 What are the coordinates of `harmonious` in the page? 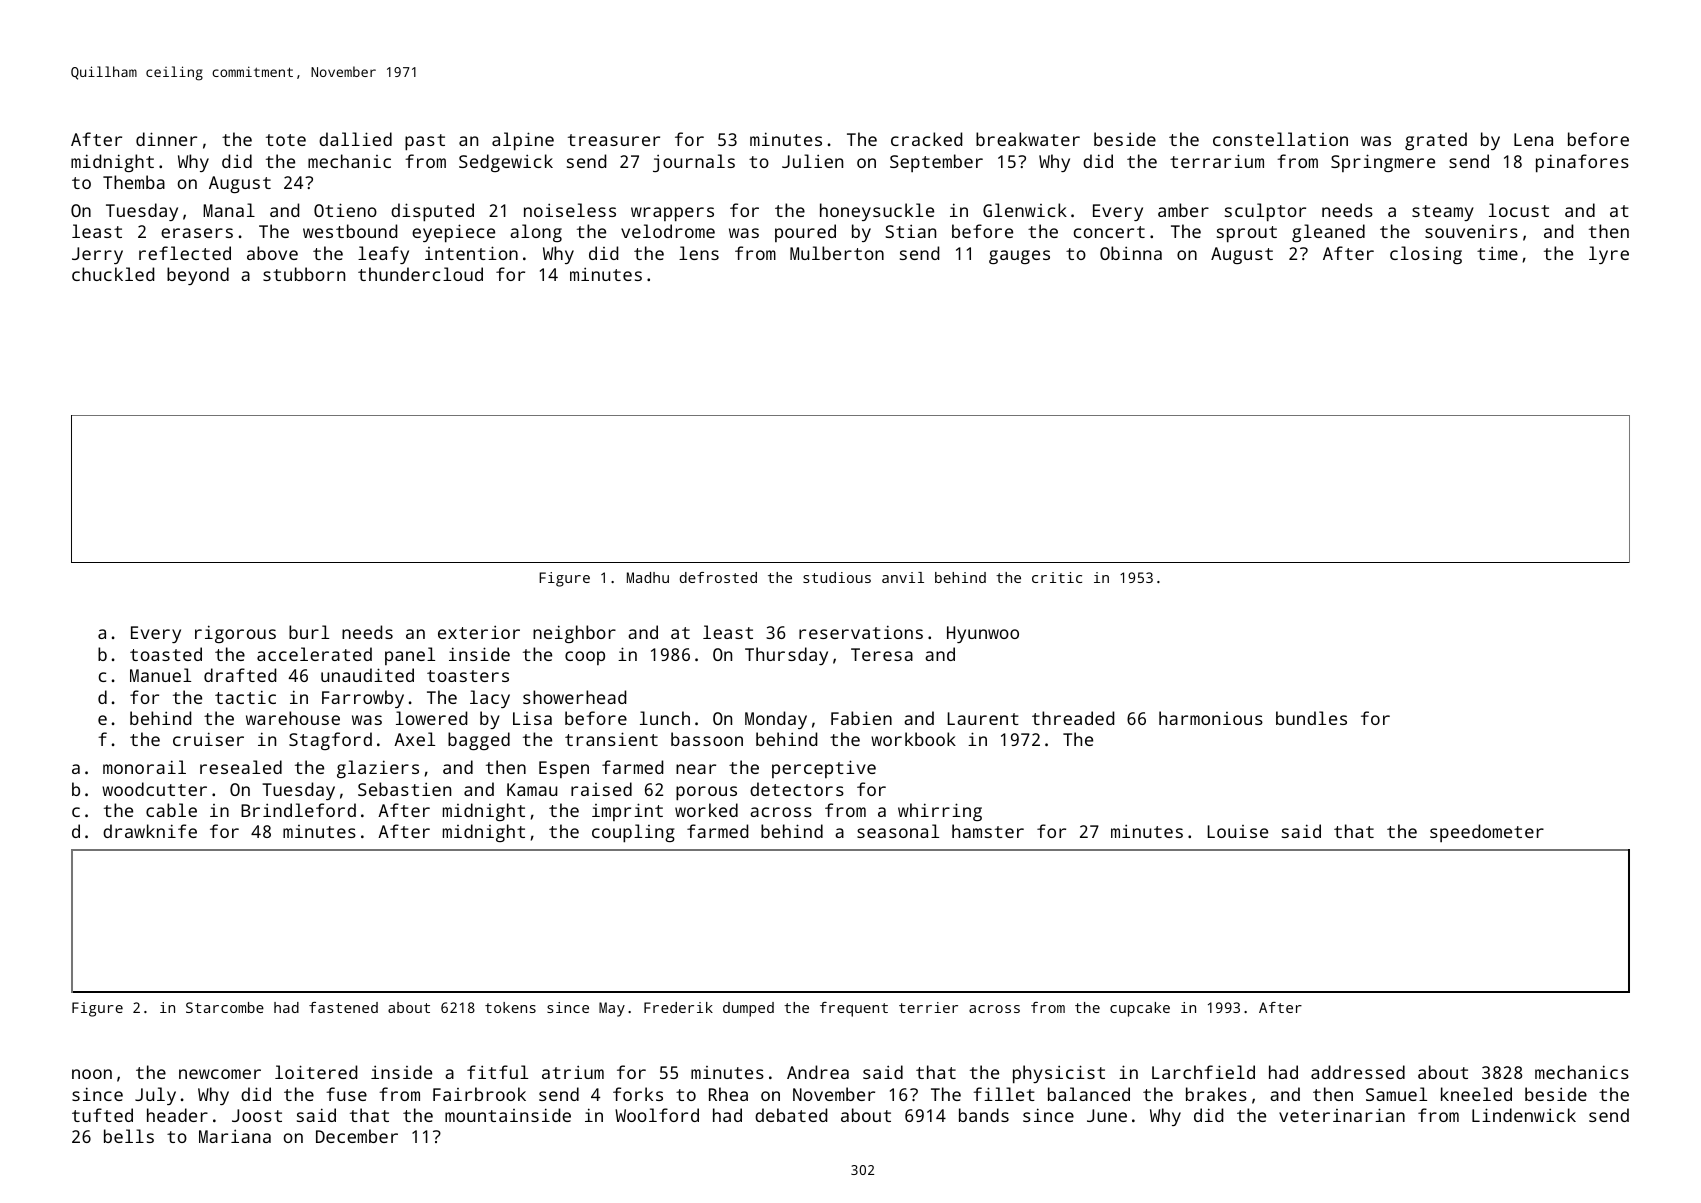 It's located at (1211, 718).
